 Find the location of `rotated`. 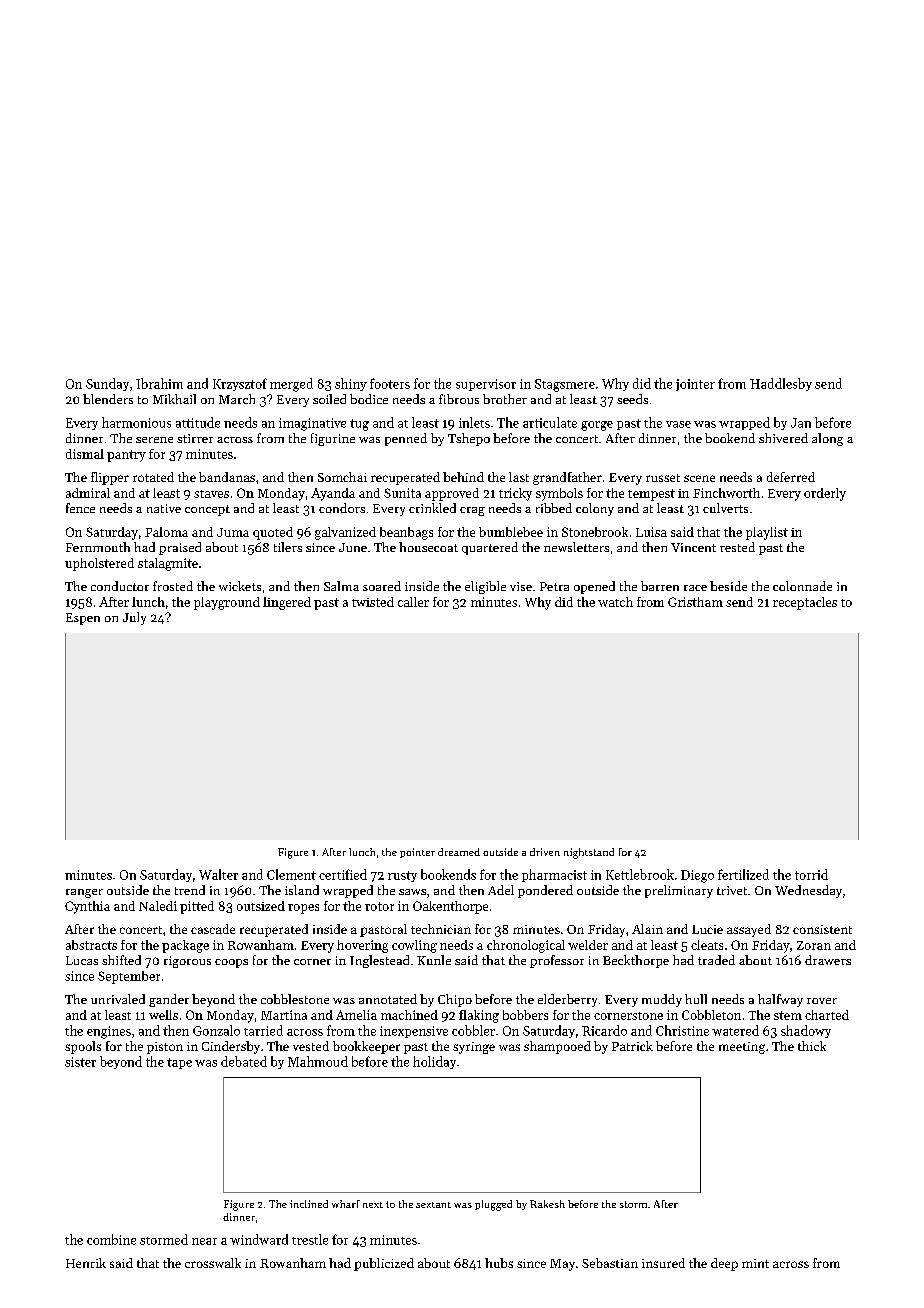

rotated is located at coordinates (153, 477).
